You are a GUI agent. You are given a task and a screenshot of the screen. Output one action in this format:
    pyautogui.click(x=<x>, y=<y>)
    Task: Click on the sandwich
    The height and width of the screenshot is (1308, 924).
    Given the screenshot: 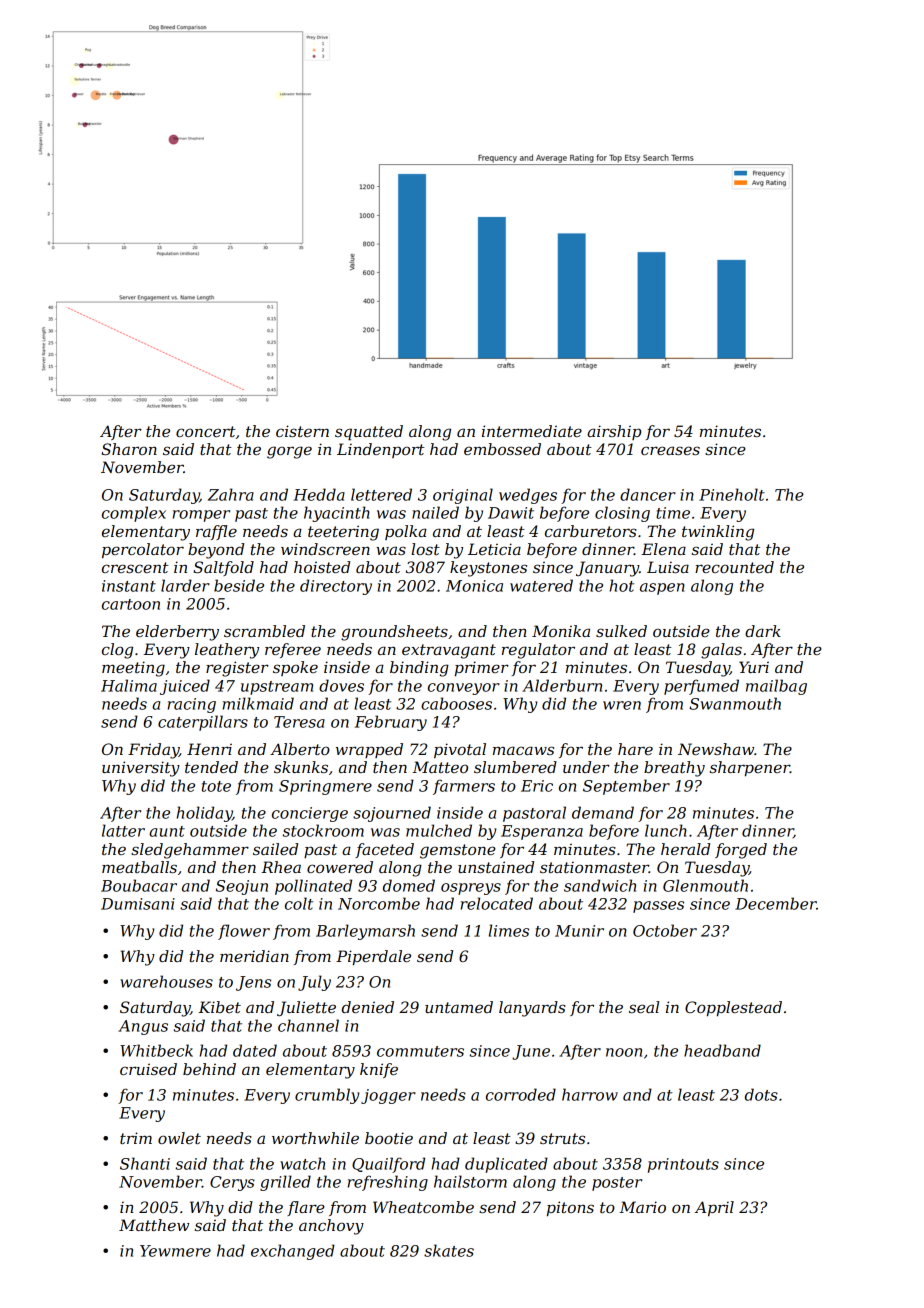 What is the action you would take?
    pyautogui.click(x=600, y=885)
